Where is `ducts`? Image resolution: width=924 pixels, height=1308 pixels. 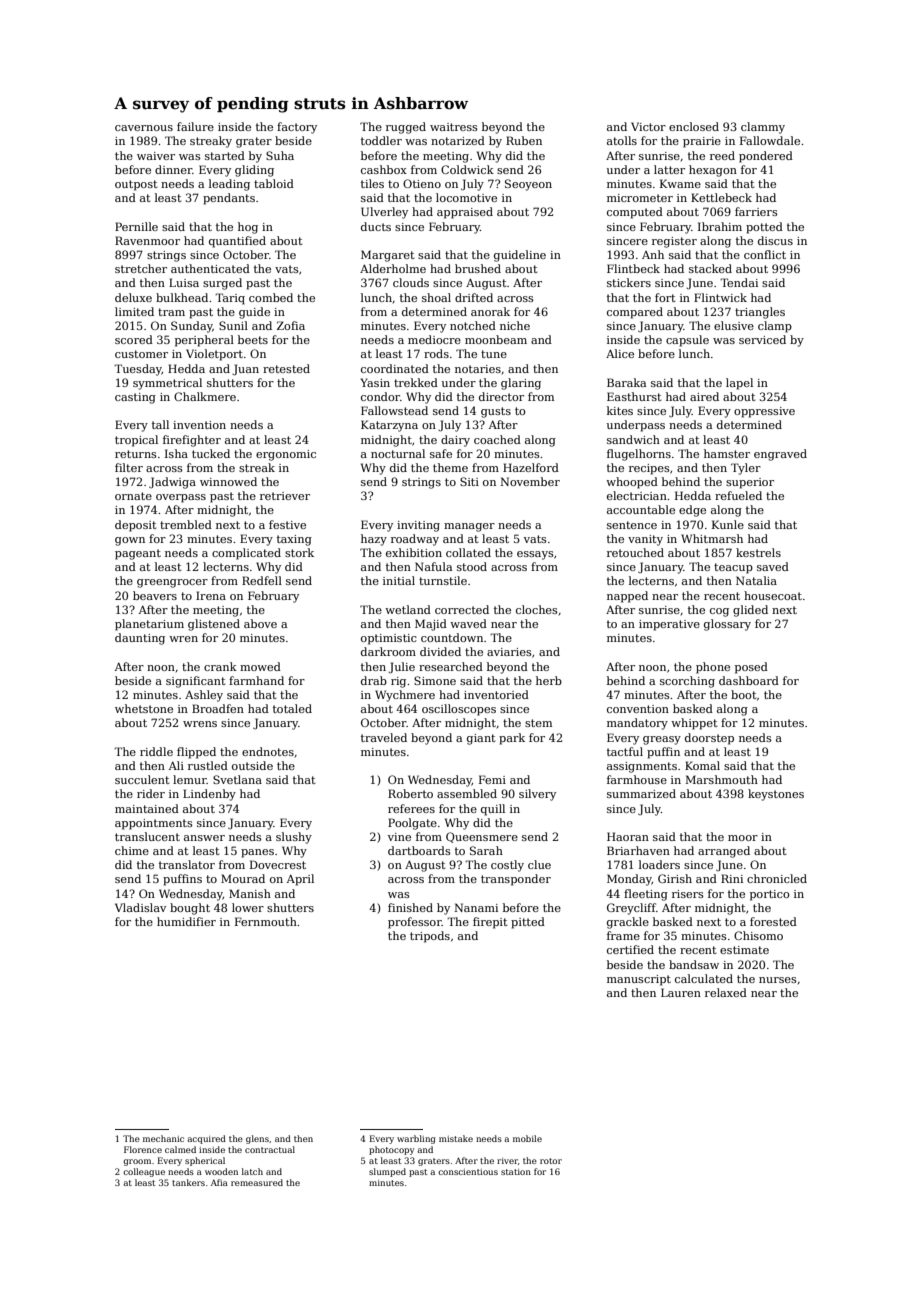 ducts is located at coordinates (376, 226).
